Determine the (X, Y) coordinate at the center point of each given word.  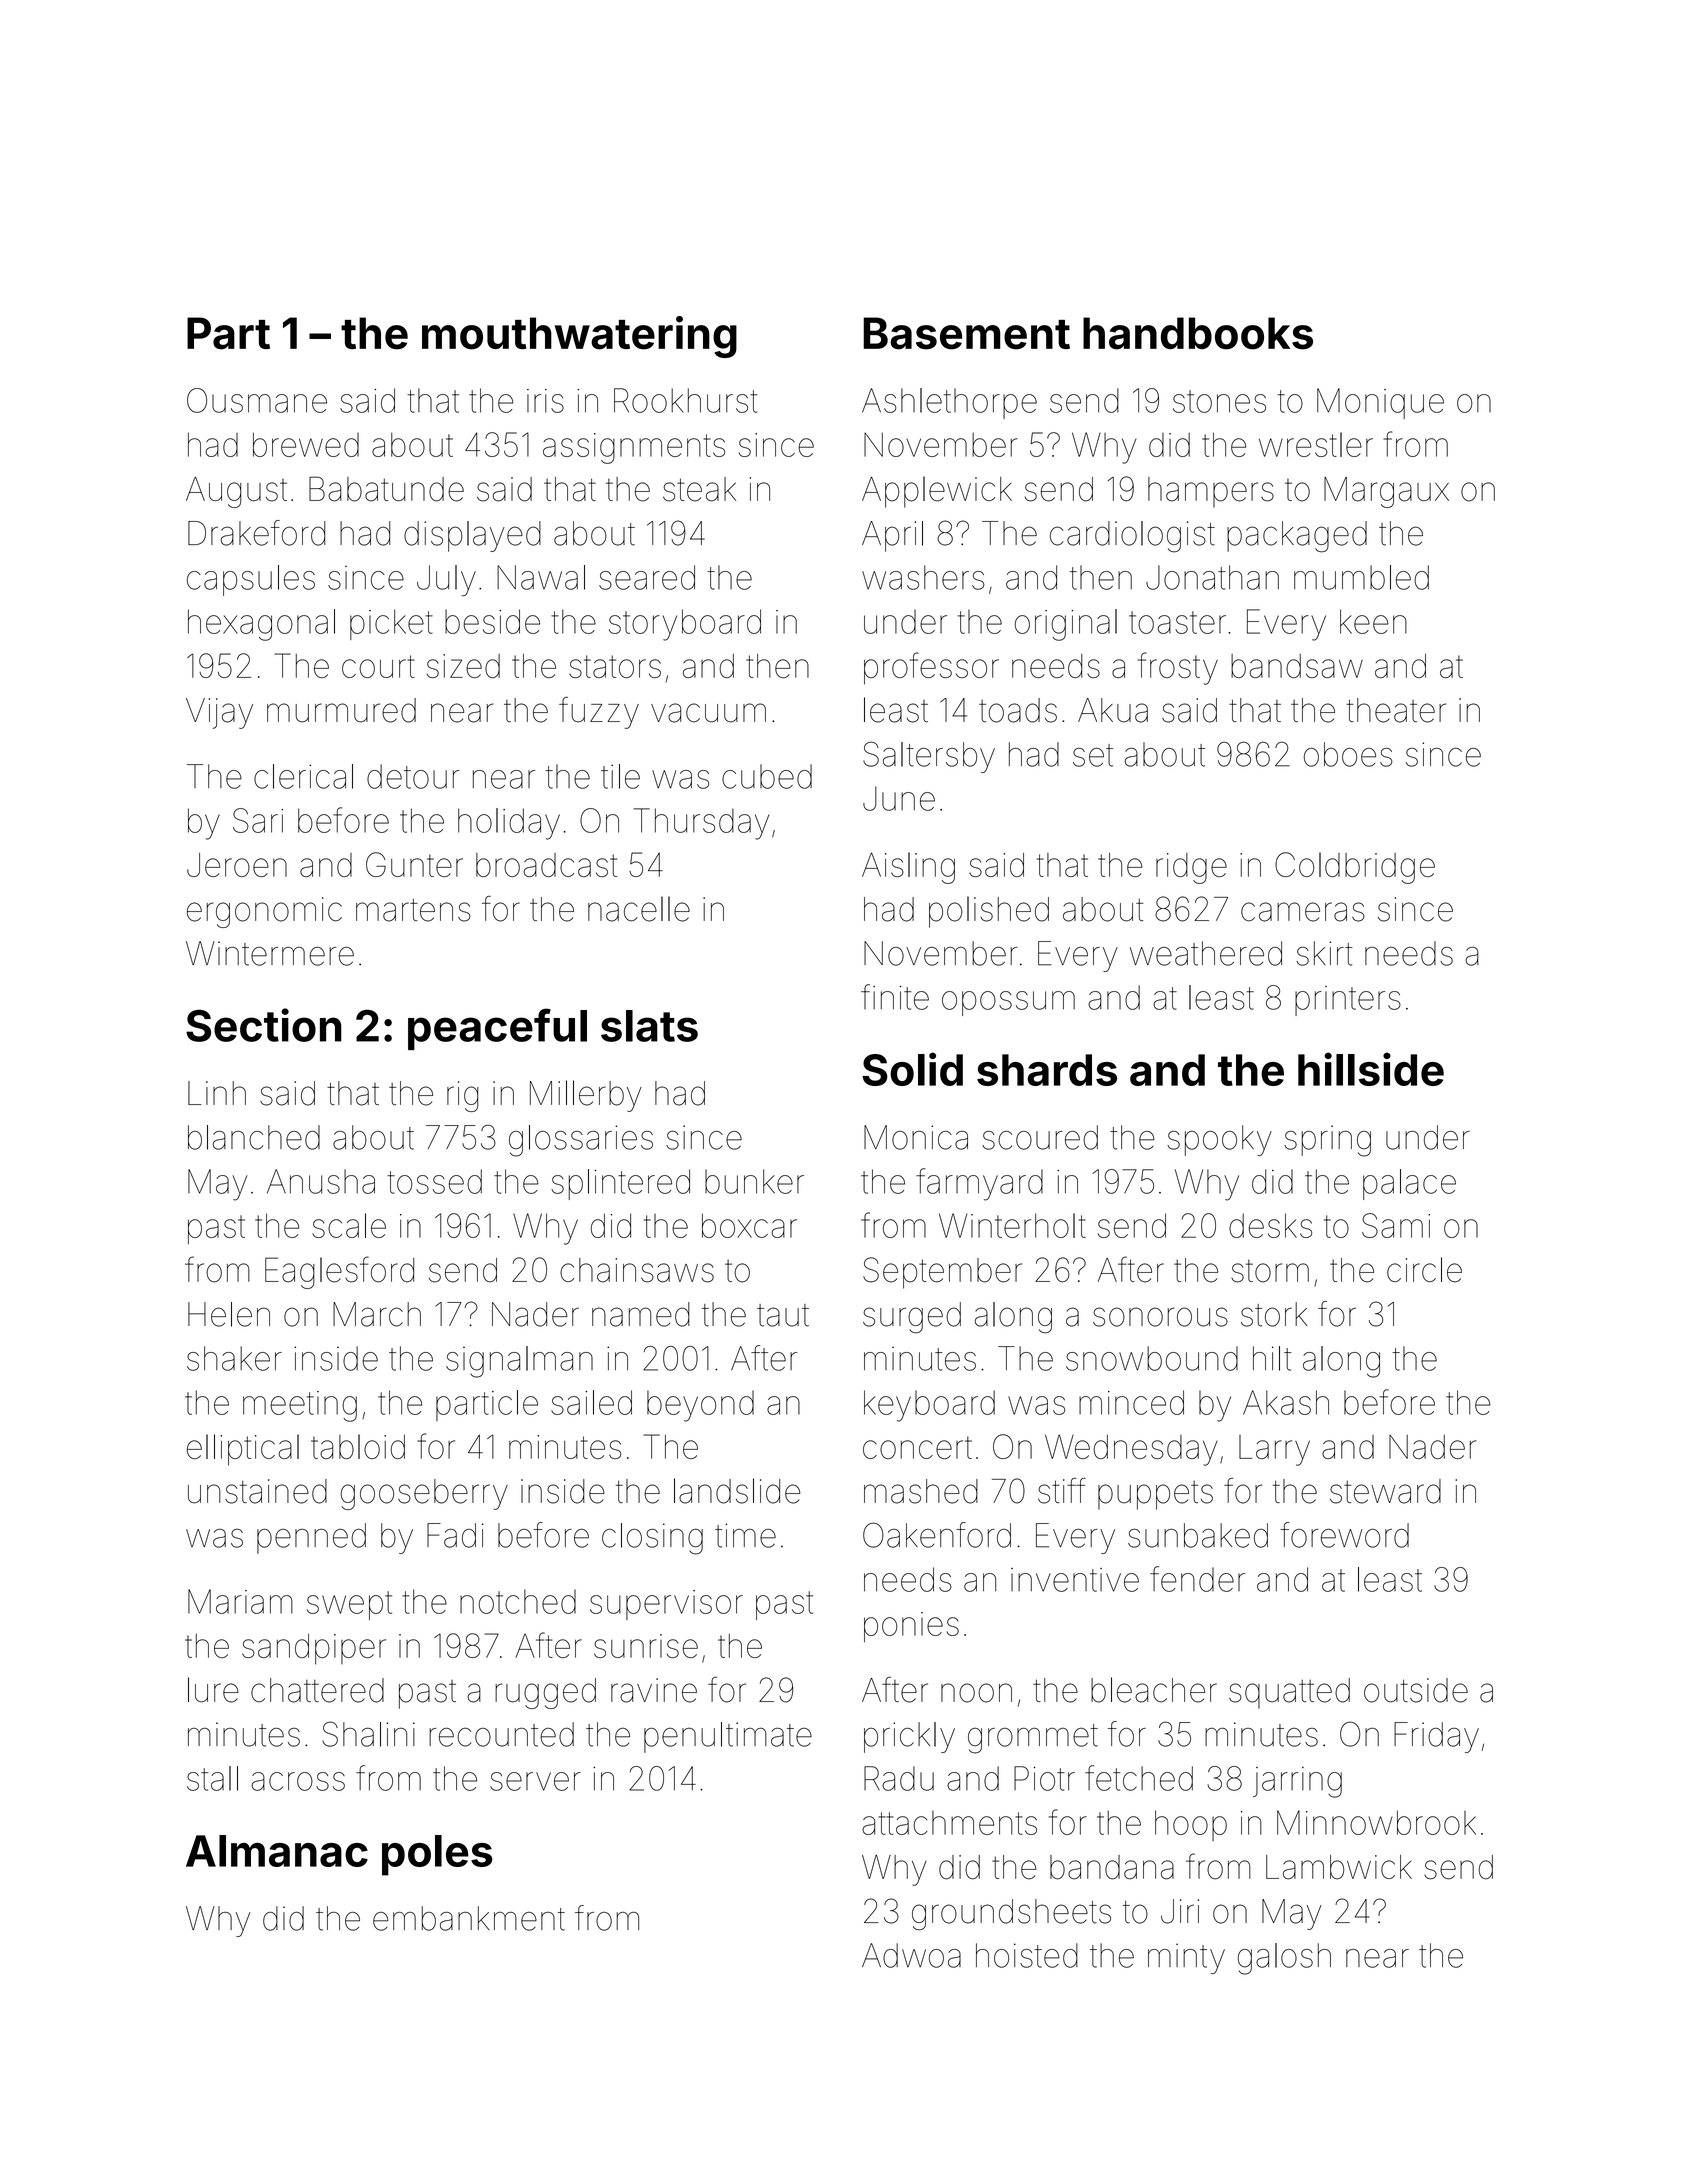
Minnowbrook (1376, 1822)
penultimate (728, 1737)
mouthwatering (579, 337)
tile (620, 776)
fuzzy (599, 713)
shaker (234, 1358)
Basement (966, 333)
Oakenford (937, 1535)
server (535, 1781)
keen (1373, 621)
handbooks (1198, 333)
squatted (1289, 1693)
